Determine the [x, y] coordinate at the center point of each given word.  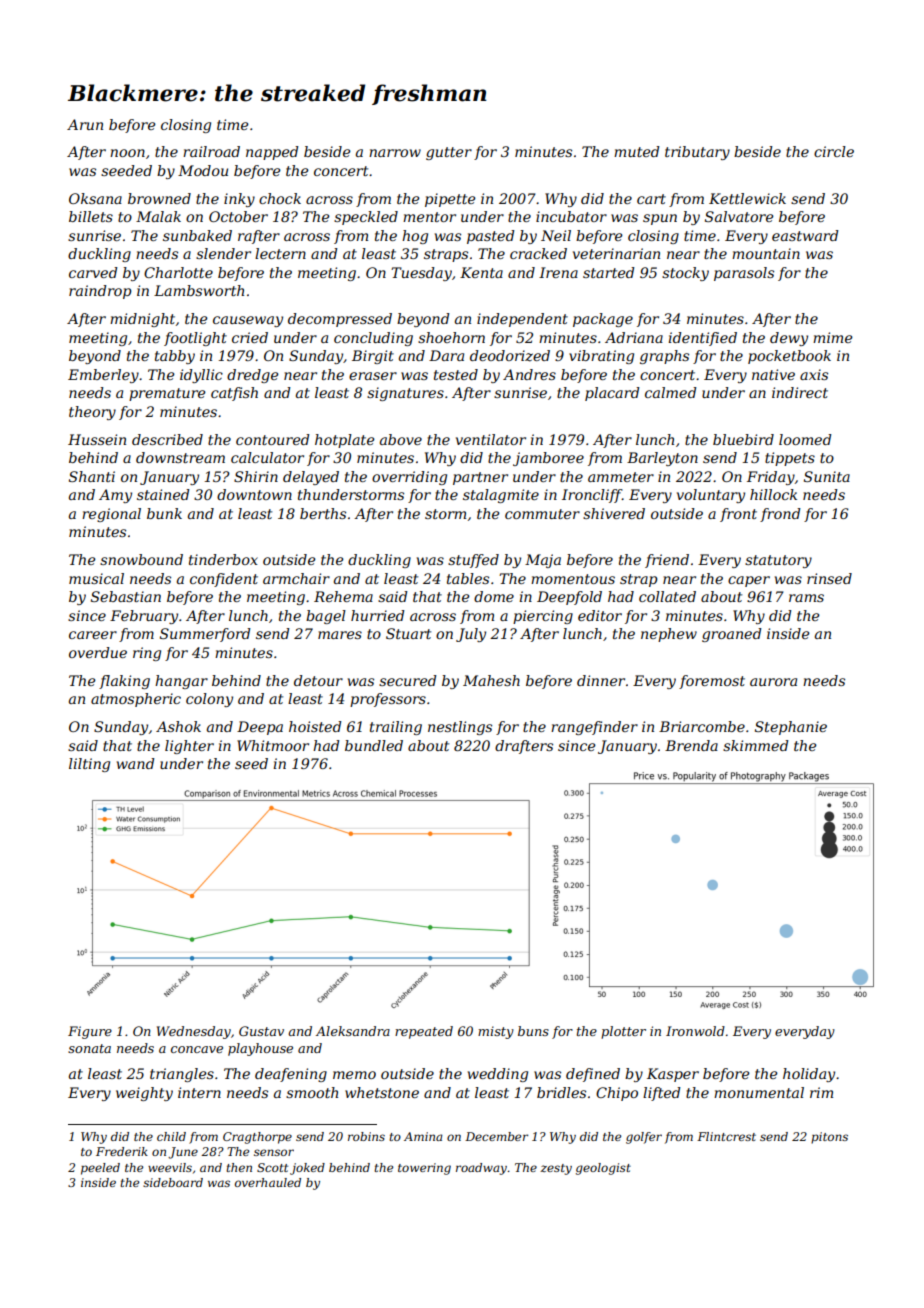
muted [637, 151]
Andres [529, 374]
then [239, 1167]
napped [272, 153]
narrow [395, 153]
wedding [498, 1075]
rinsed [829, 578]
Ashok [178, 726]
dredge [253, 376]
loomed [805, 439]
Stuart [408, 633]
